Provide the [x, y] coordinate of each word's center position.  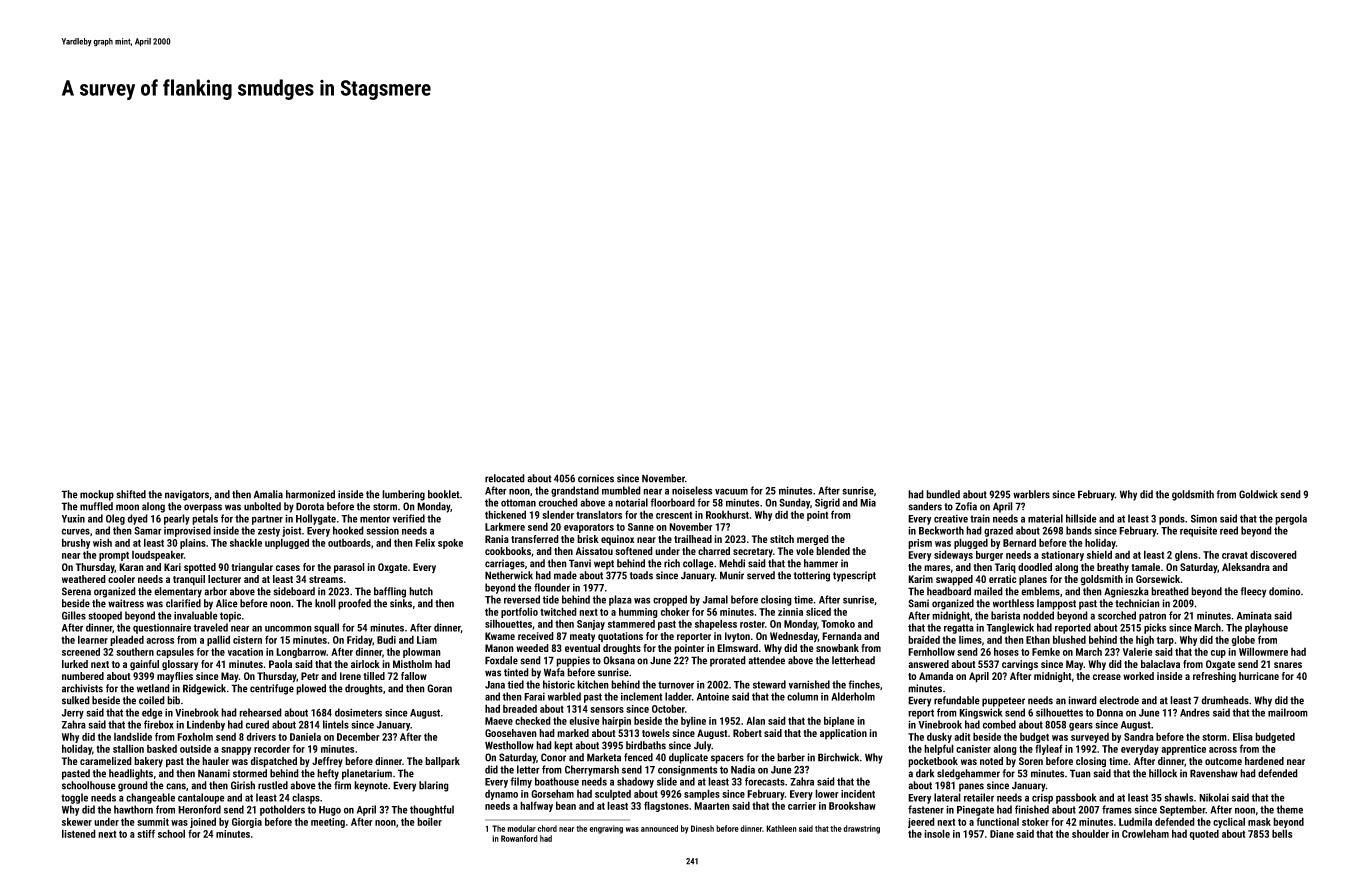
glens [1186, 555]
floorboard [672, 502]
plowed [311, 689]
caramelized [106, 761]
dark [925, 773]
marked [573, 733]
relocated [505, 478]
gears [1081, 726]
